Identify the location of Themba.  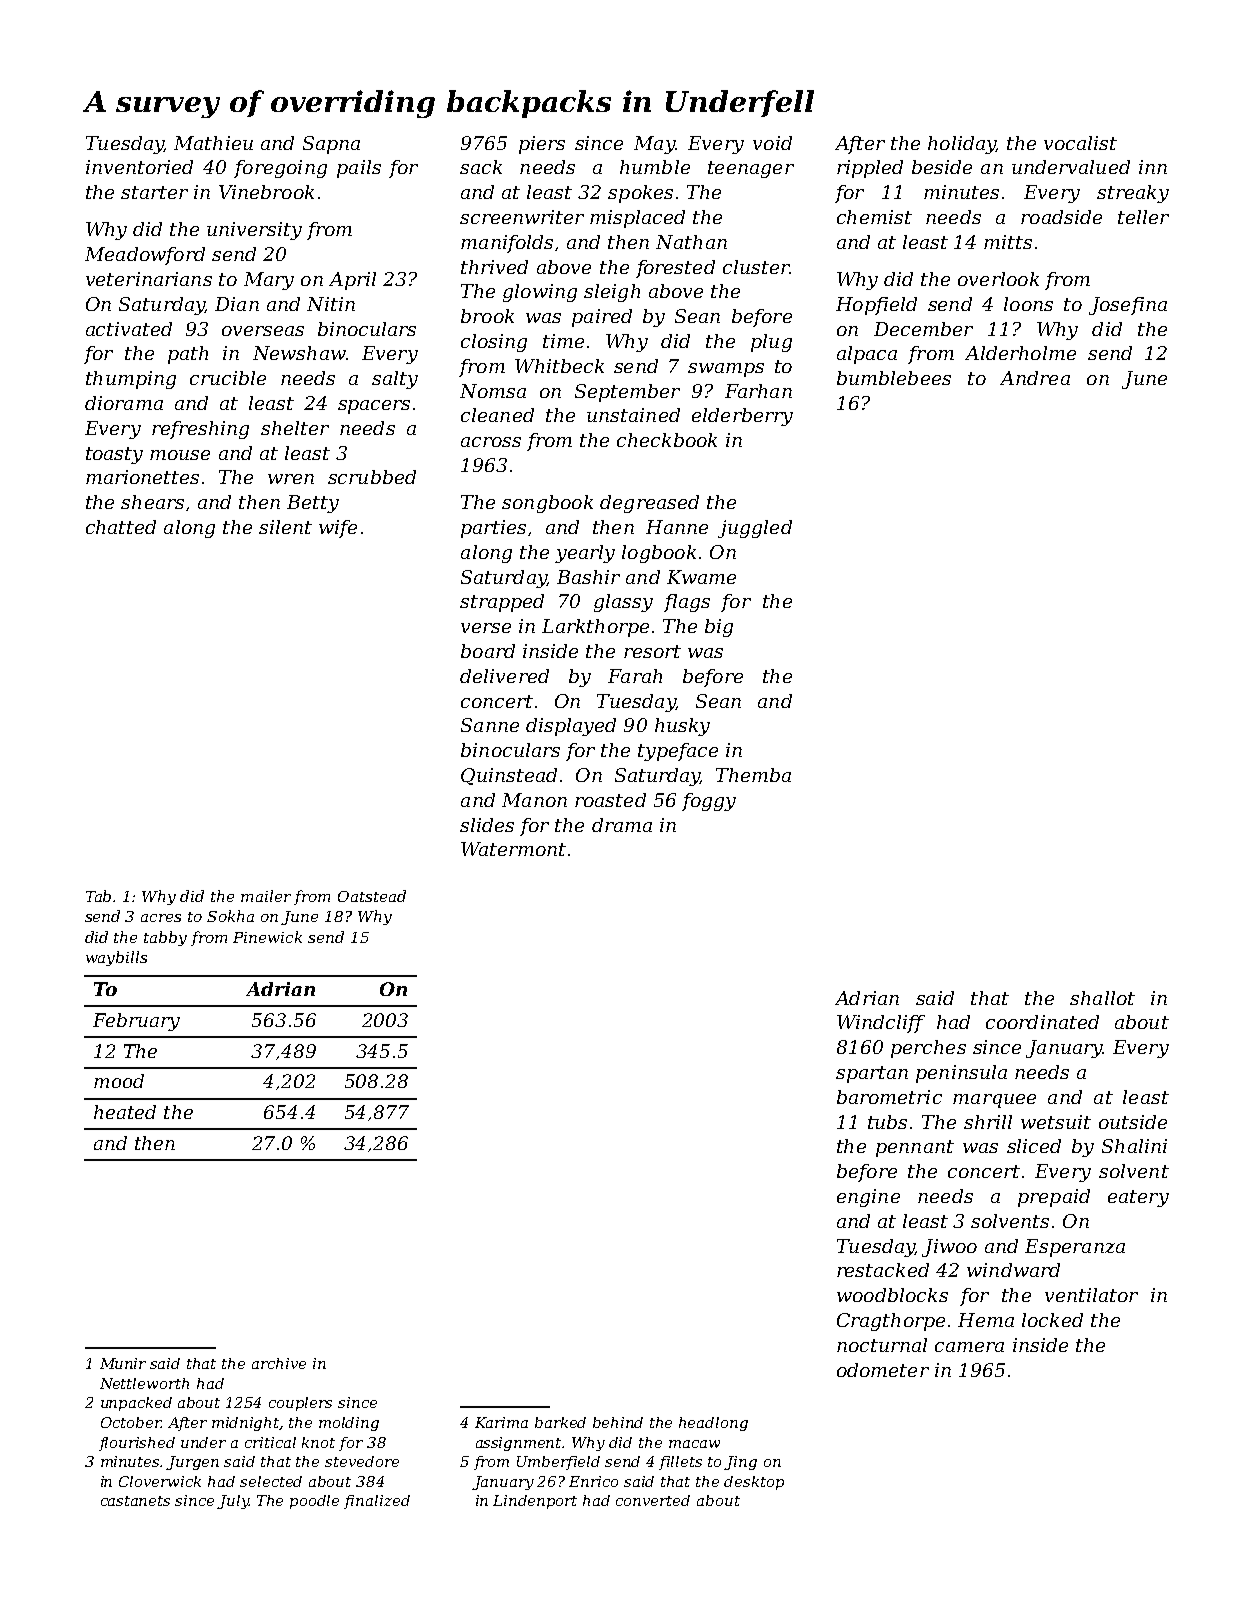
(753, 775).
